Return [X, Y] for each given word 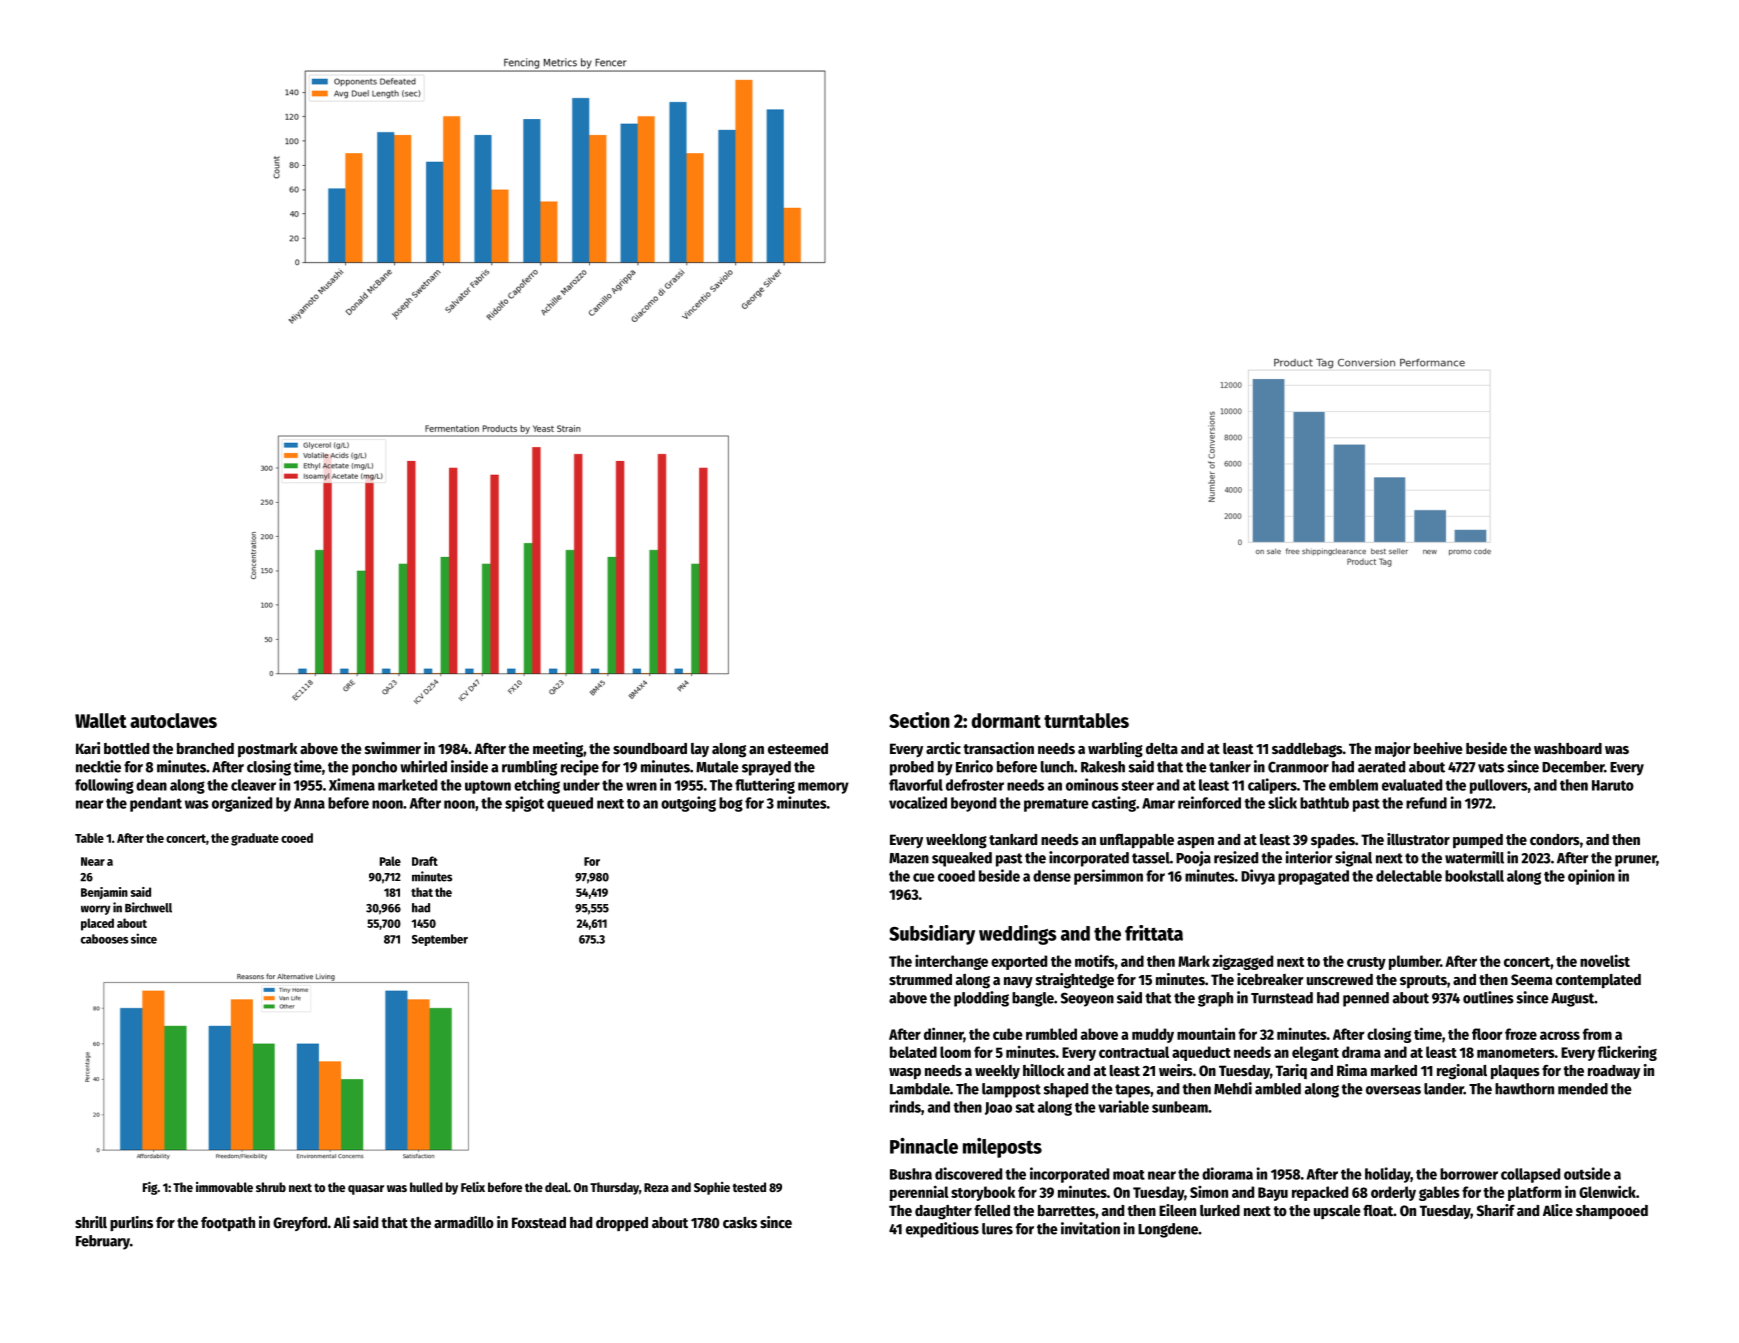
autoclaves [173, 720]
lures [997, 1229]
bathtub [1324, 803]
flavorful [916, 785]
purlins [131, 1223]
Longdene [1168, 1230]
